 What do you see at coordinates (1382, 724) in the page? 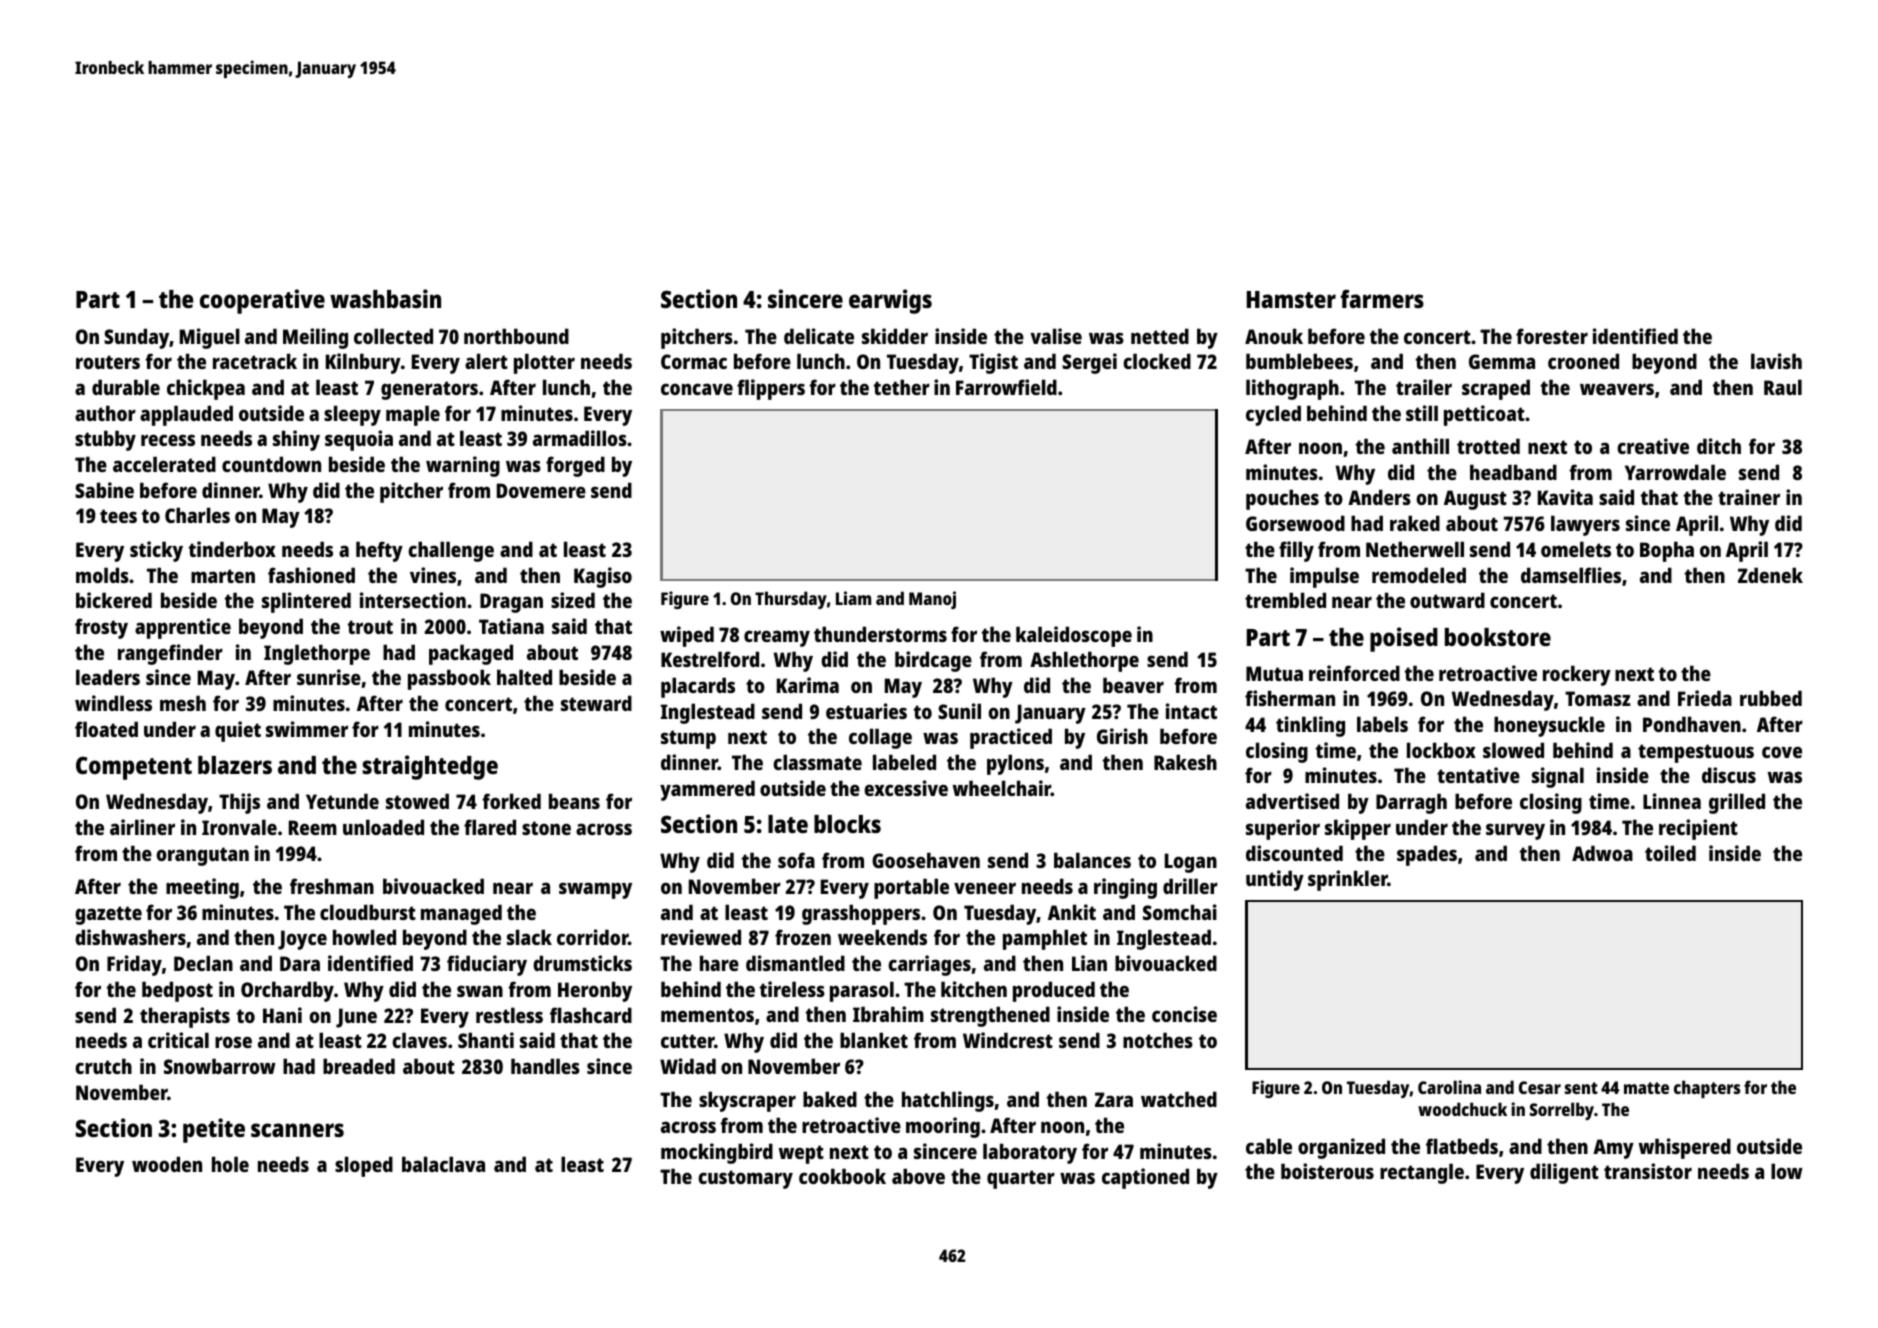
I see `labels` at bounding box center [1382, 724].
